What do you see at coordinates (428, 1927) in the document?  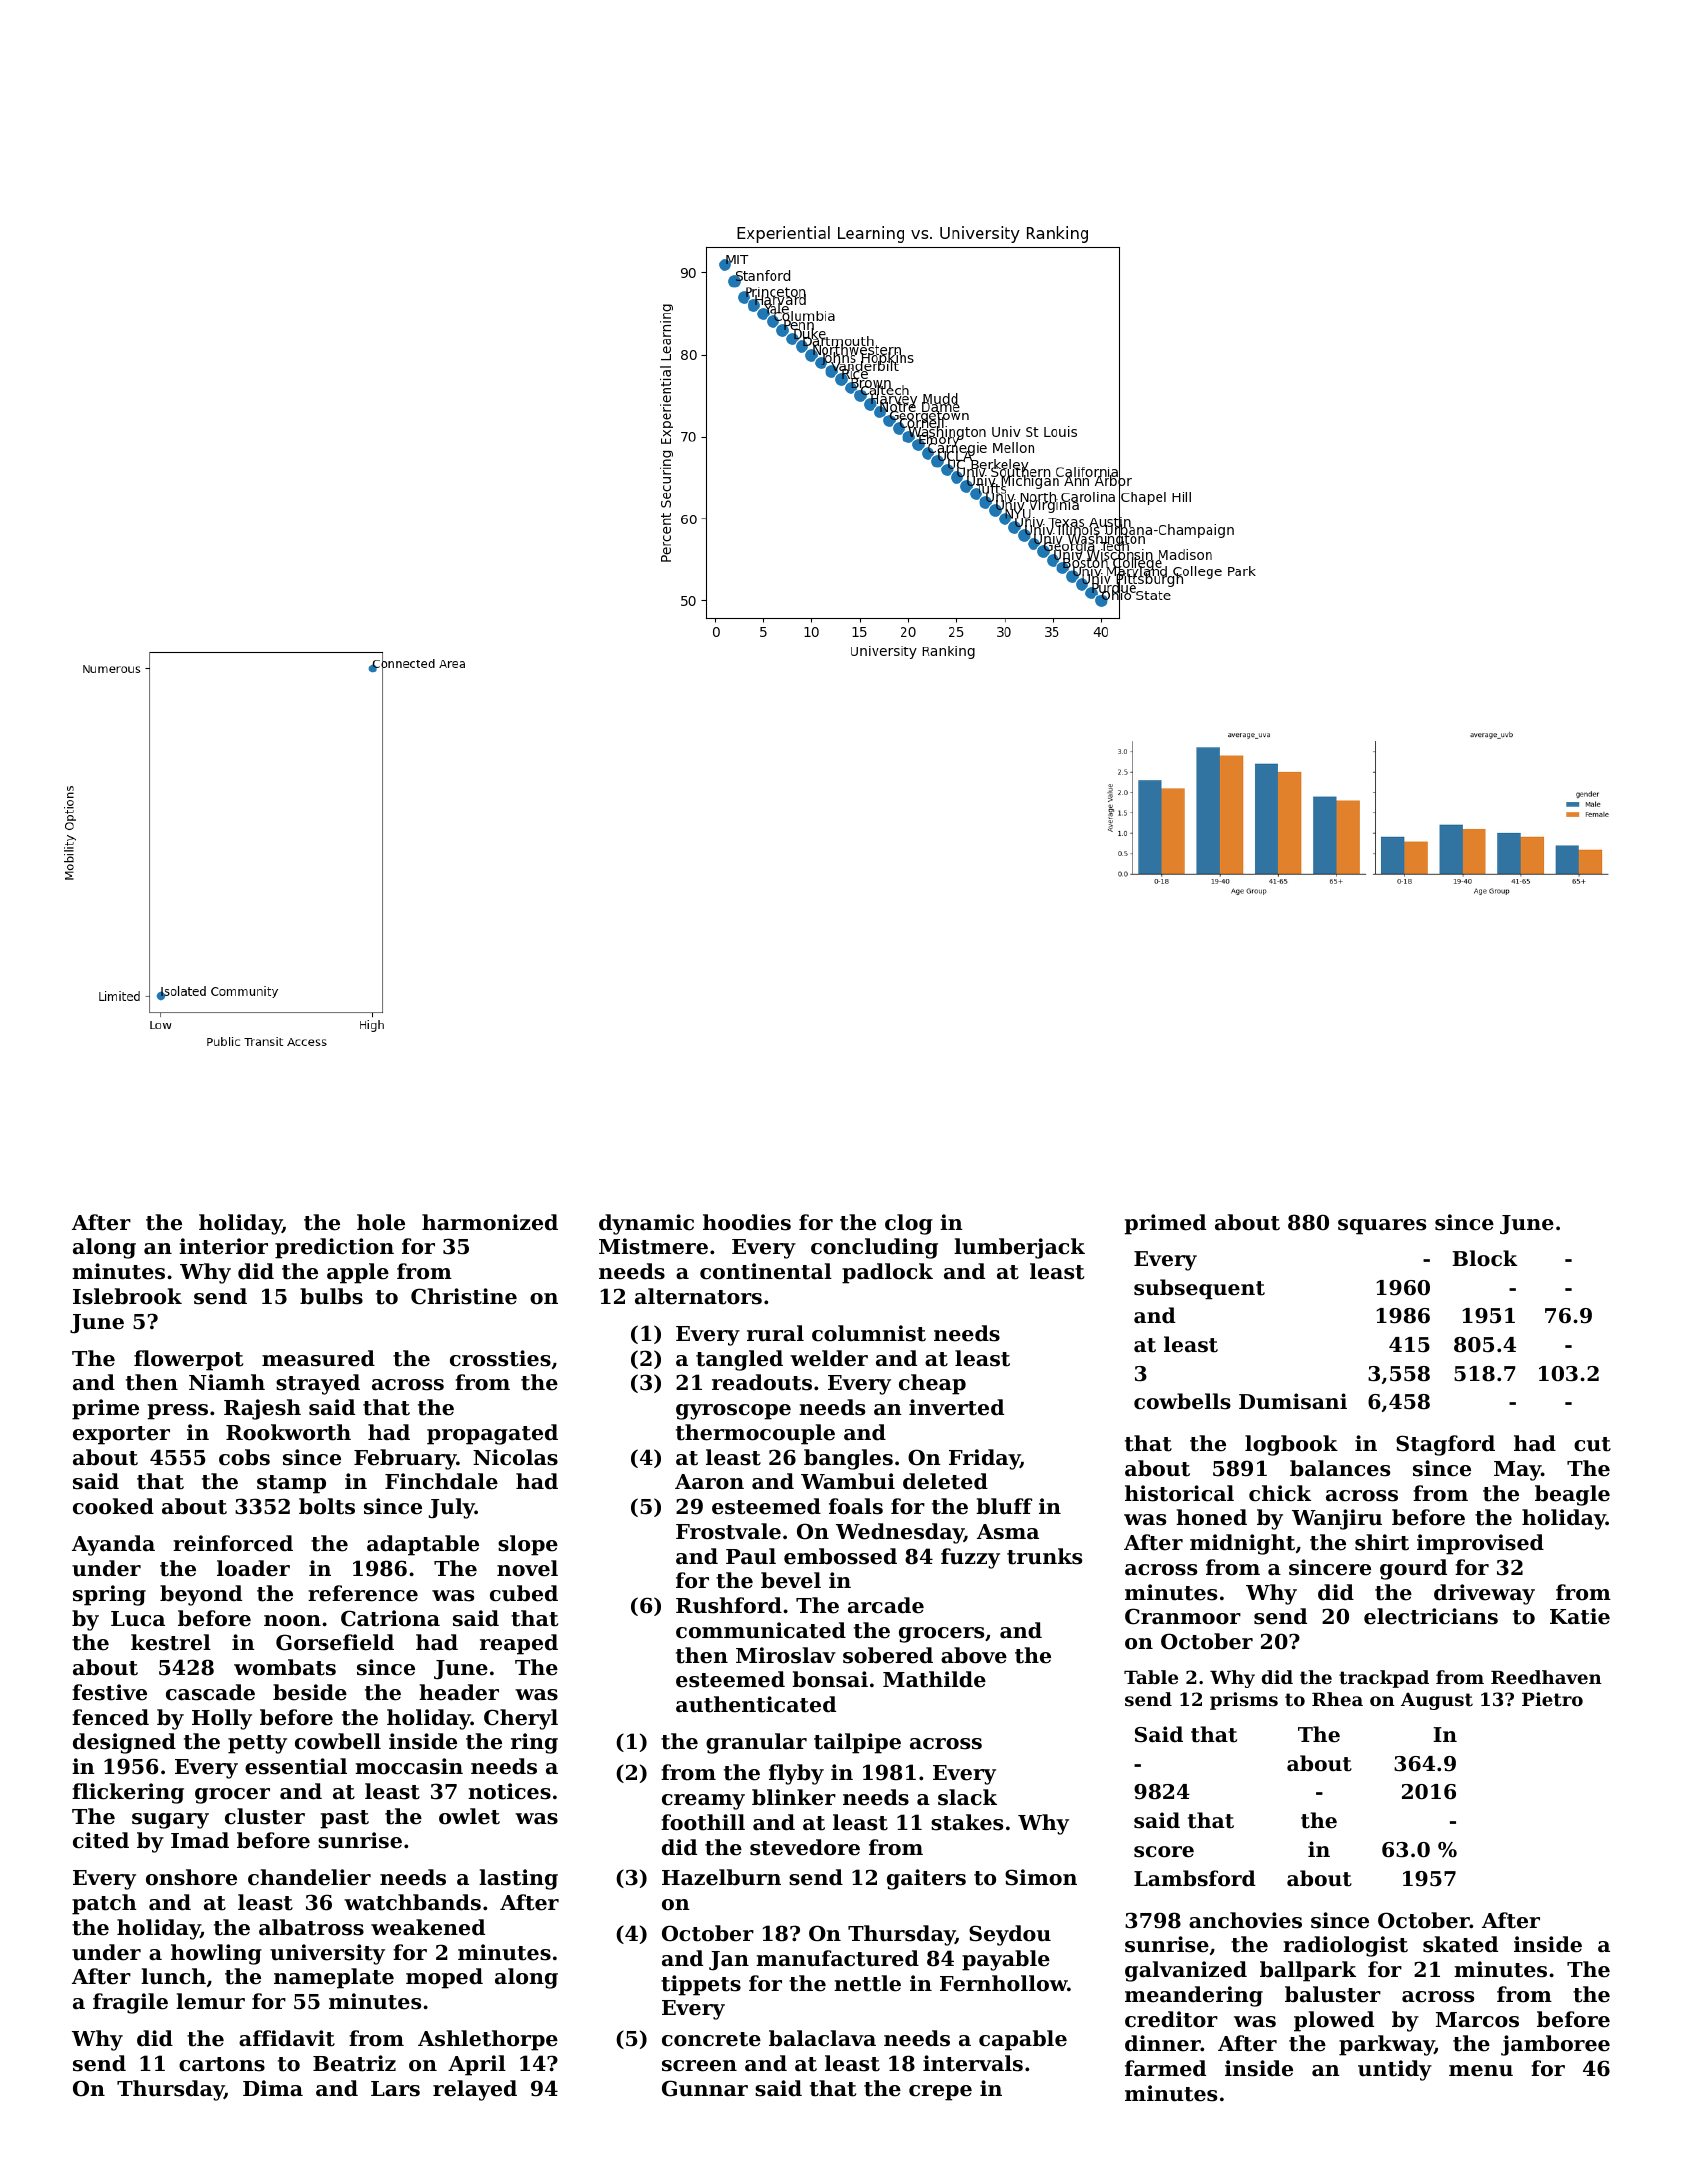 I see `weakened` at bounding box center [428, 1927].
